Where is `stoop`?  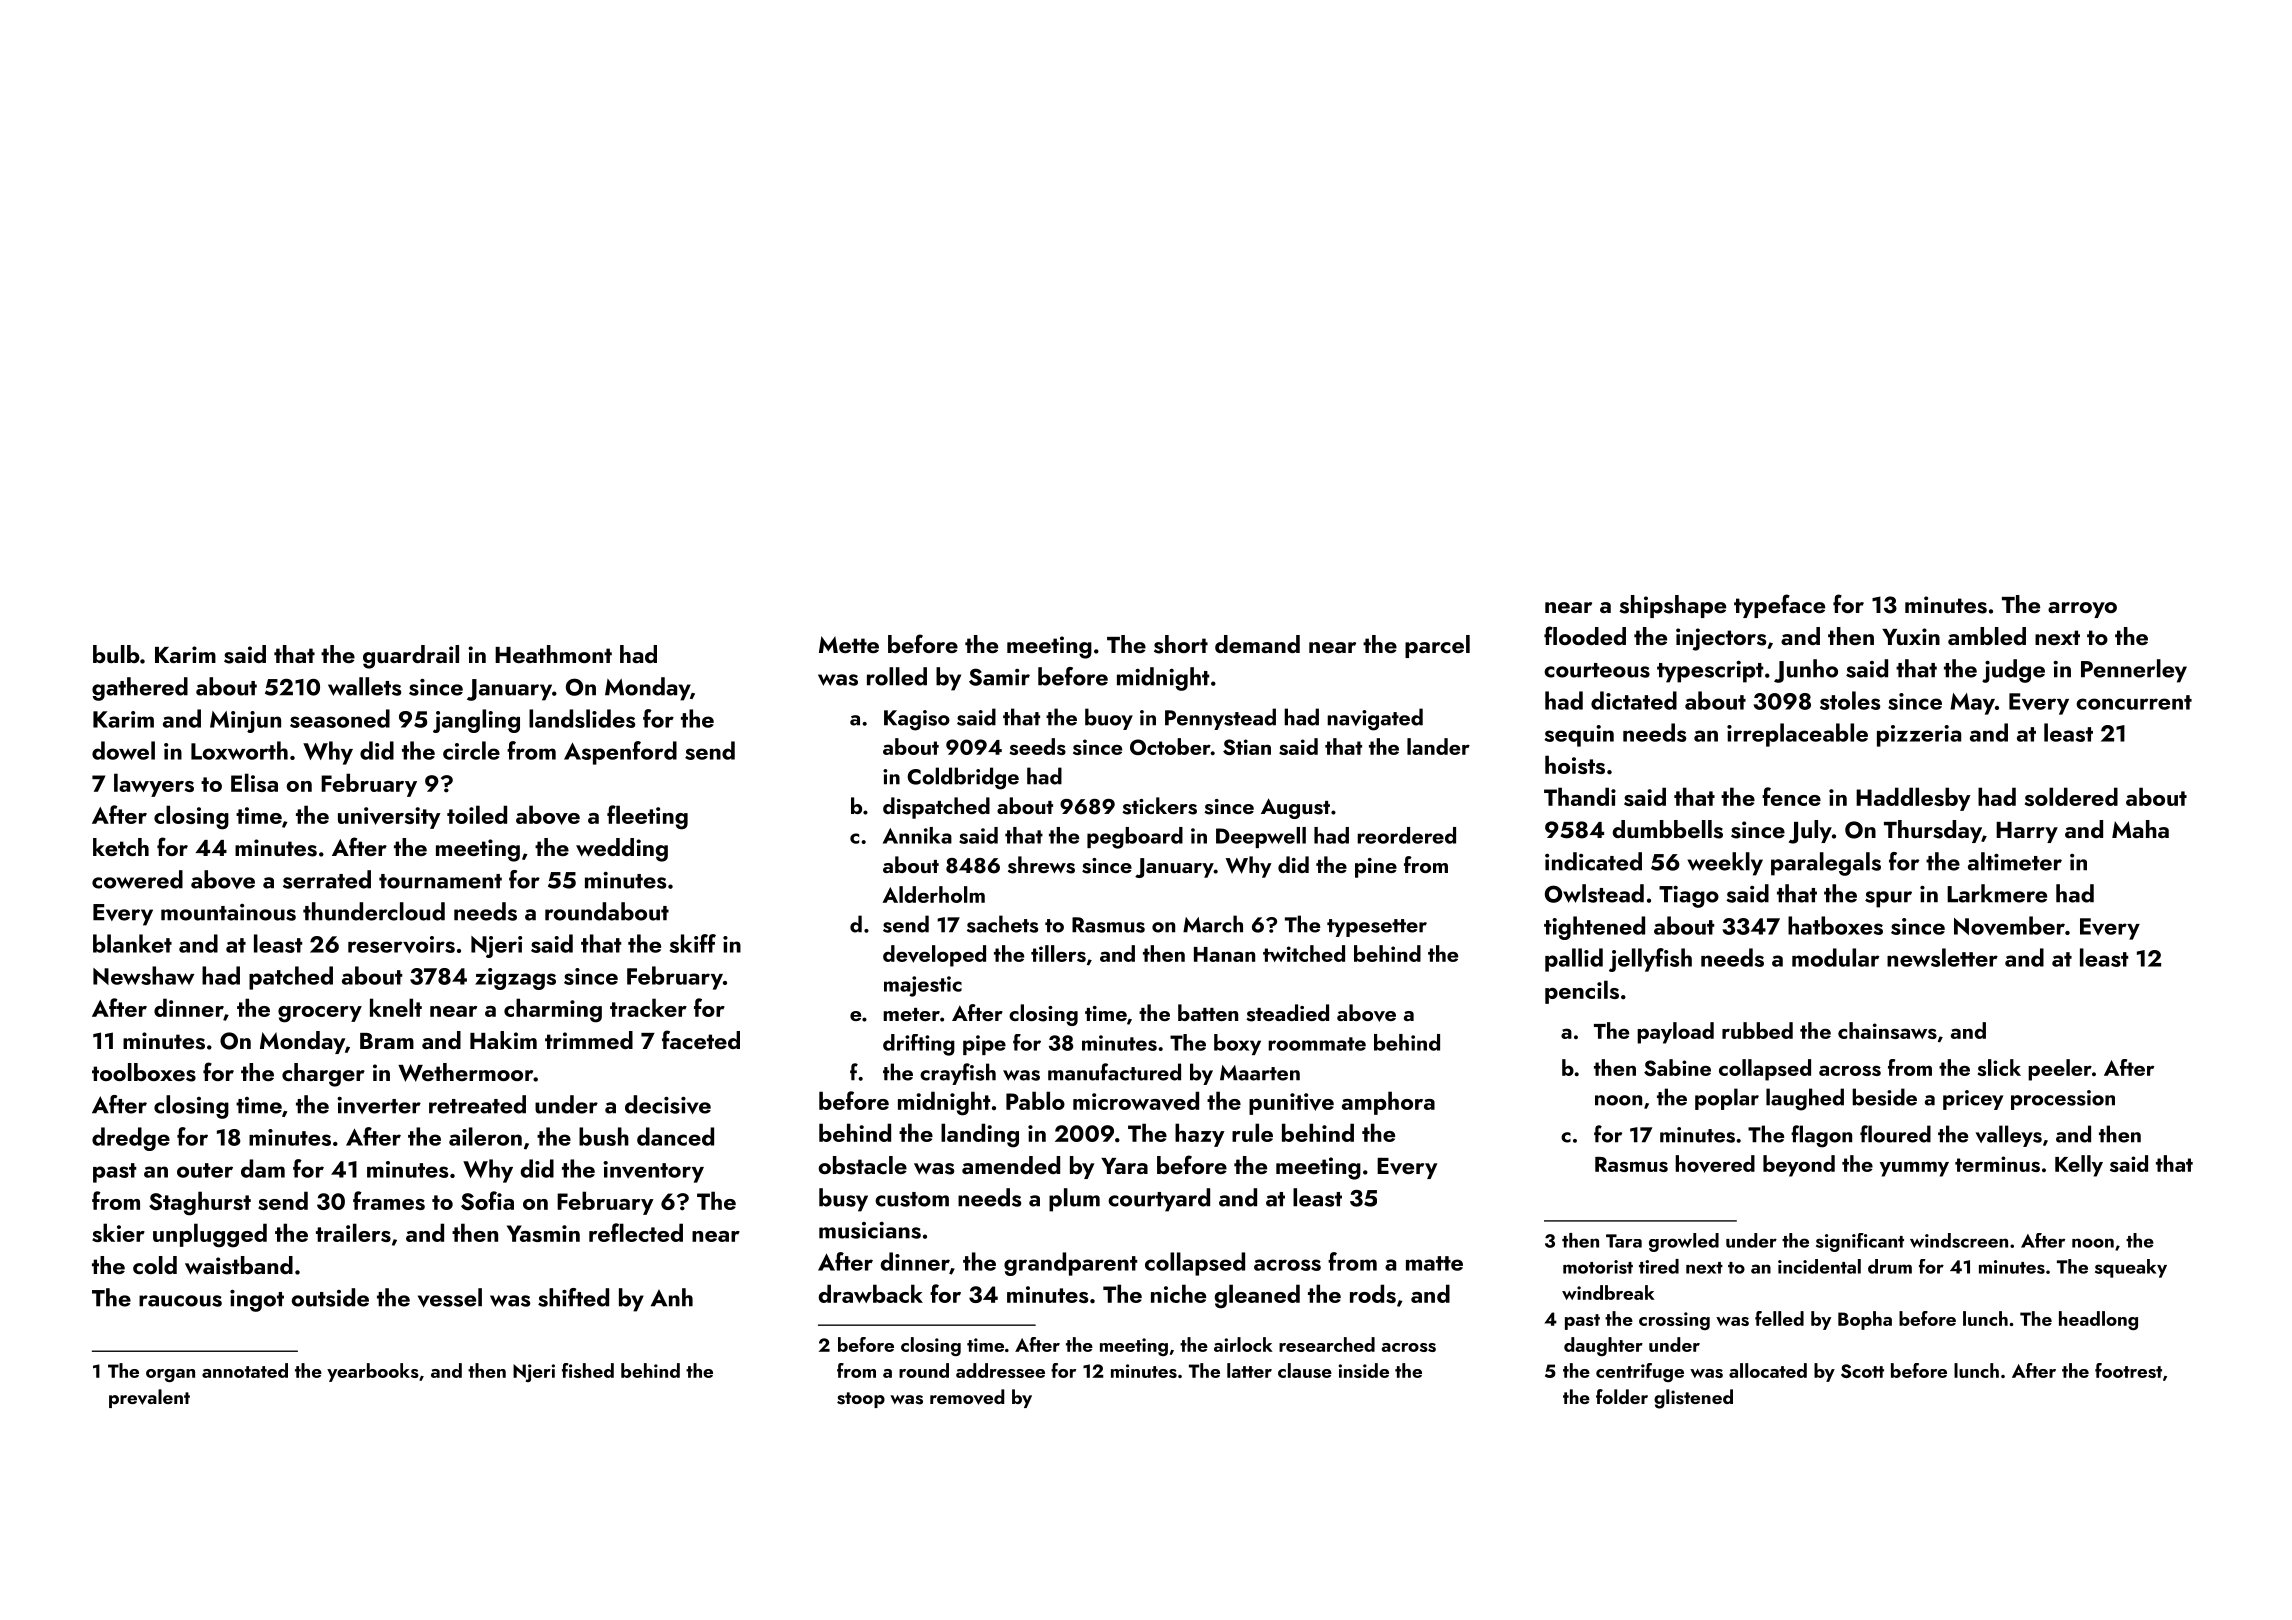
stoop is located at coordinates (861, 1400).
